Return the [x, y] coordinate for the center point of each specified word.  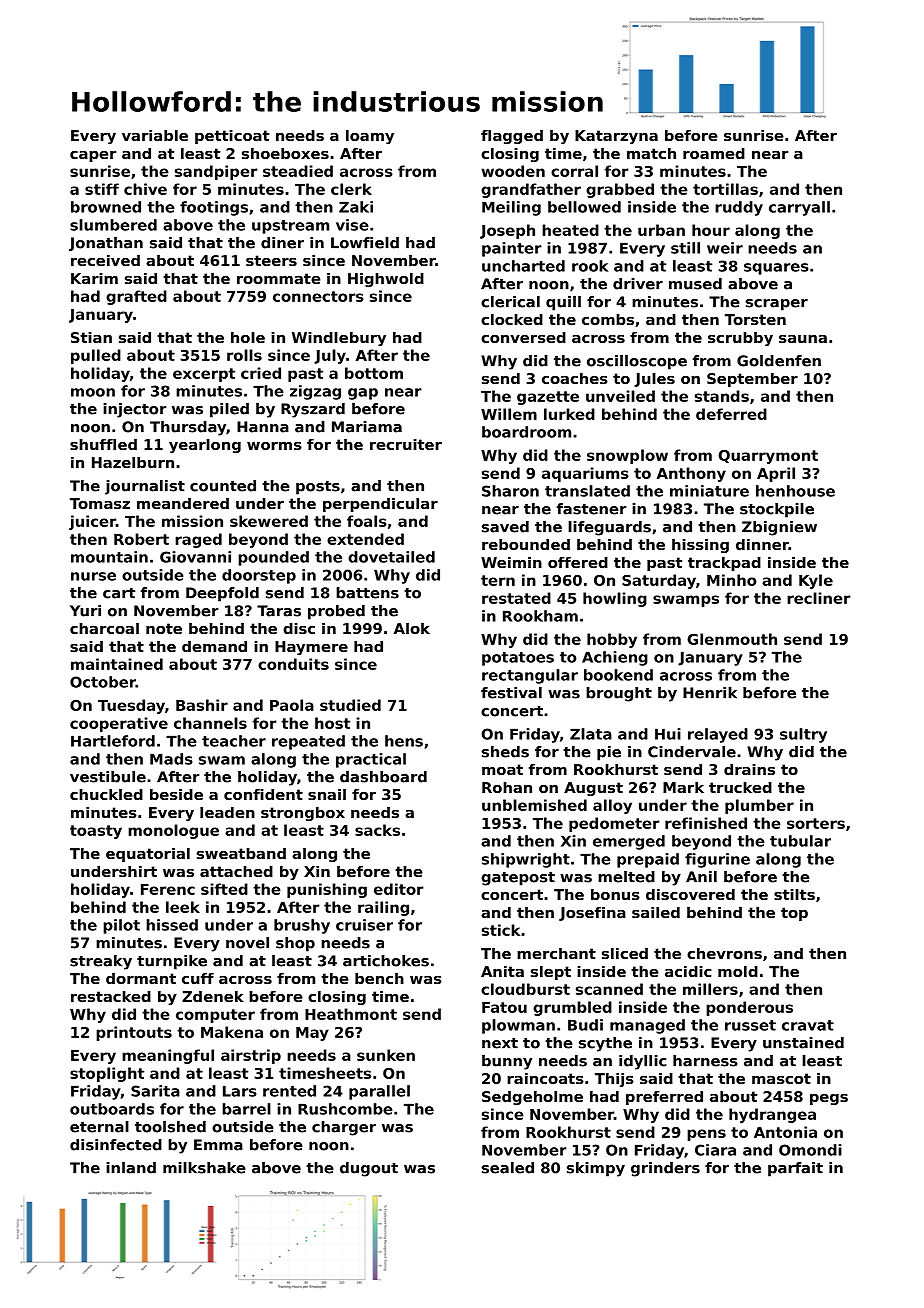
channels [210, 723]
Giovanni [195, 557]
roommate [279, 278]
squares [776, 269]
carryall [799, 208]
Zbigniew [779, 528]
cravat [808, 1025]
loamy [370, 137]
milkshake [204, 1168]
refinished [706, 823]
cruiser [364, 925]
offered [578, 562]
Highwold [386, 280]
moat [502, 769]
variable [155, 135]
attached [236, 871]
